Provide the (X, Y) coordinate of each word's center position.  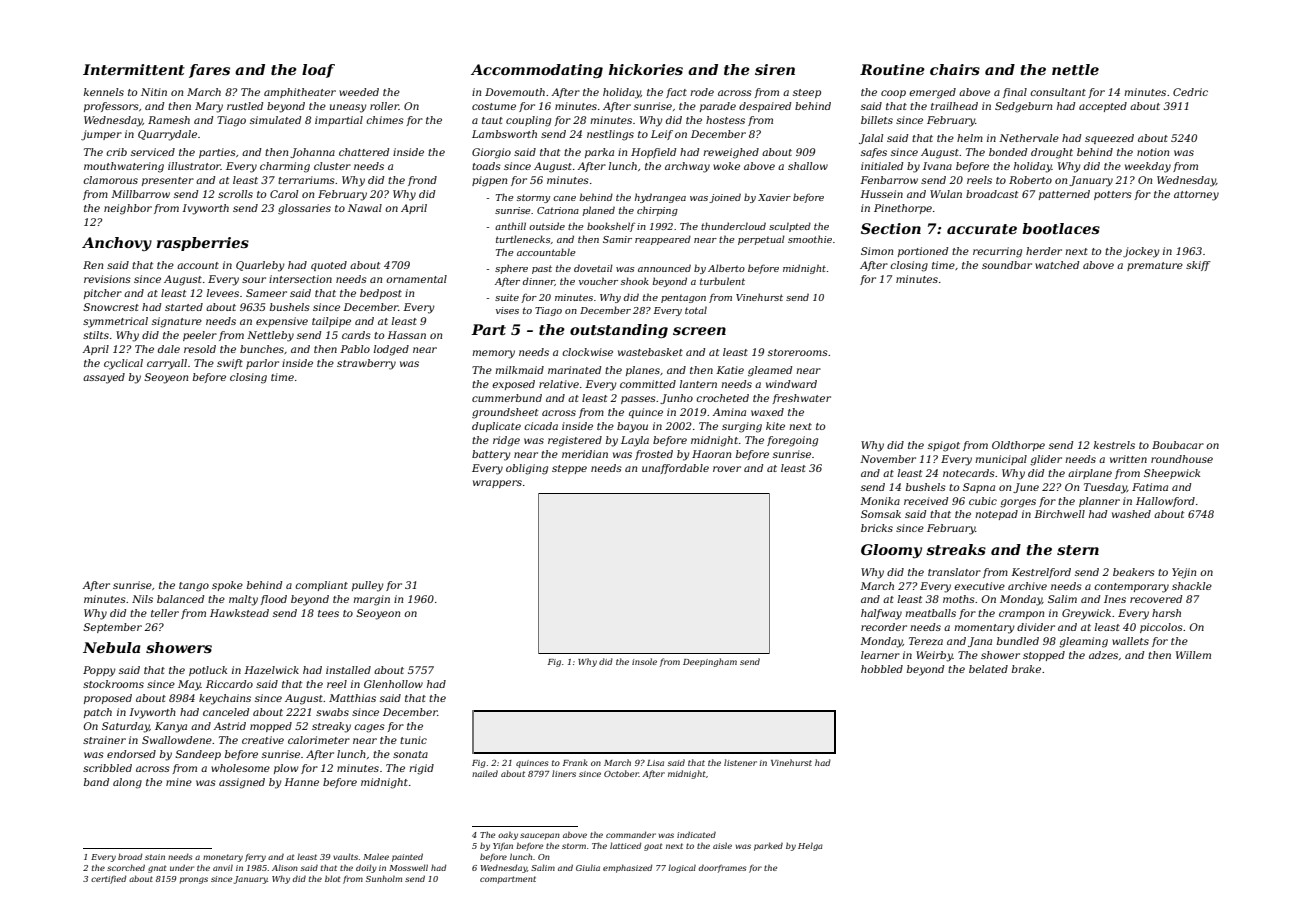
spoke (227, 586)
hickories (646, 69)
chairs (955, 69)
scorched (126, 867)
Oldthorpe (1018, 446)
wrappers (497, 484)
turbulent (722, 281)
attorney (1196, 196)
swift (230, 364)
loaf (318, 71)
